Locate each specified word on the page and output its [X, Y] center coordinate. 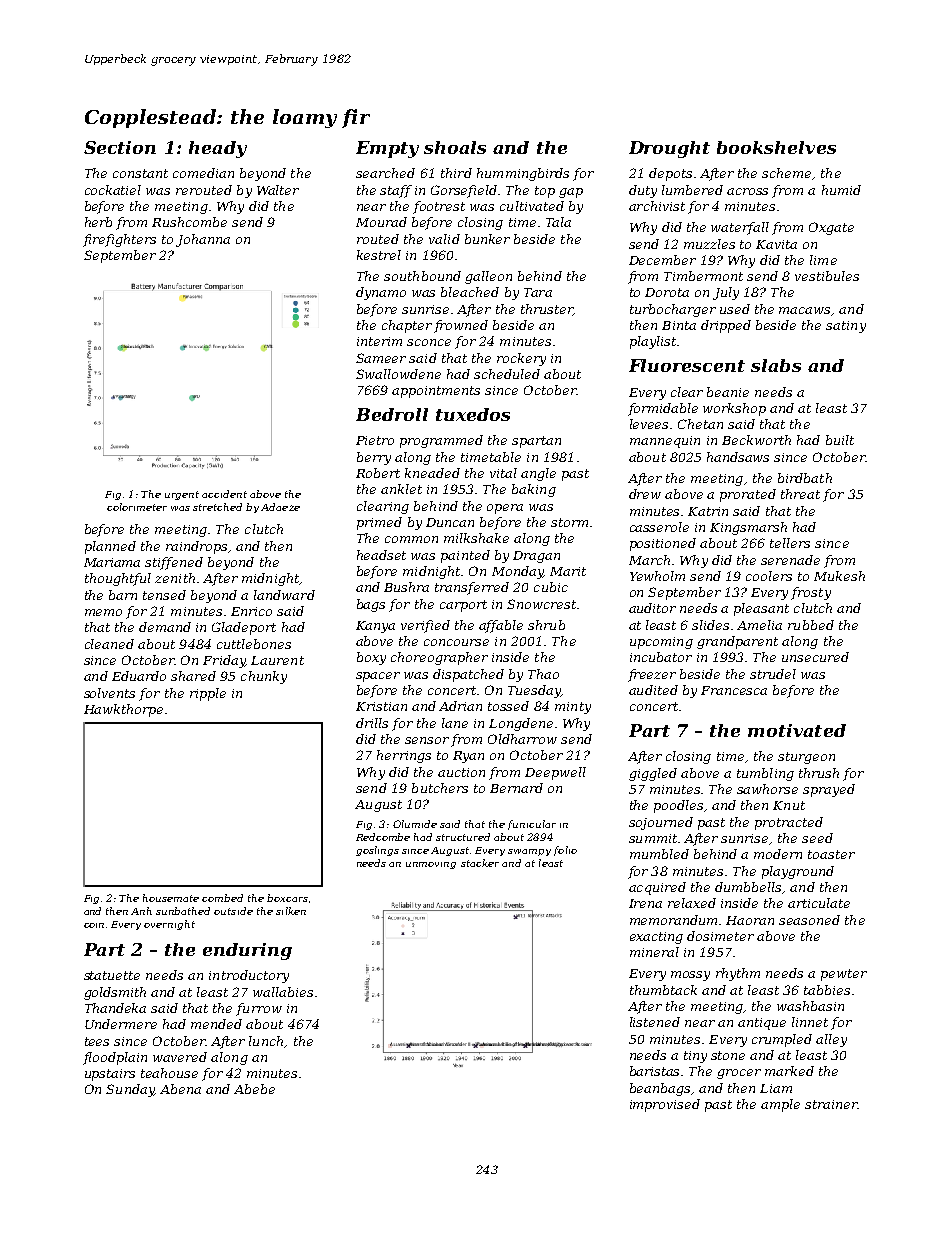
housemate [171, 898]
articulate [819, 903]
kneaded [432, 473]
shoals [455, 147]
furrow [259, 1009]
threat [800, 494]
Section [120, 147]
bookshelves [776, 147]
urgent [182, 495]
